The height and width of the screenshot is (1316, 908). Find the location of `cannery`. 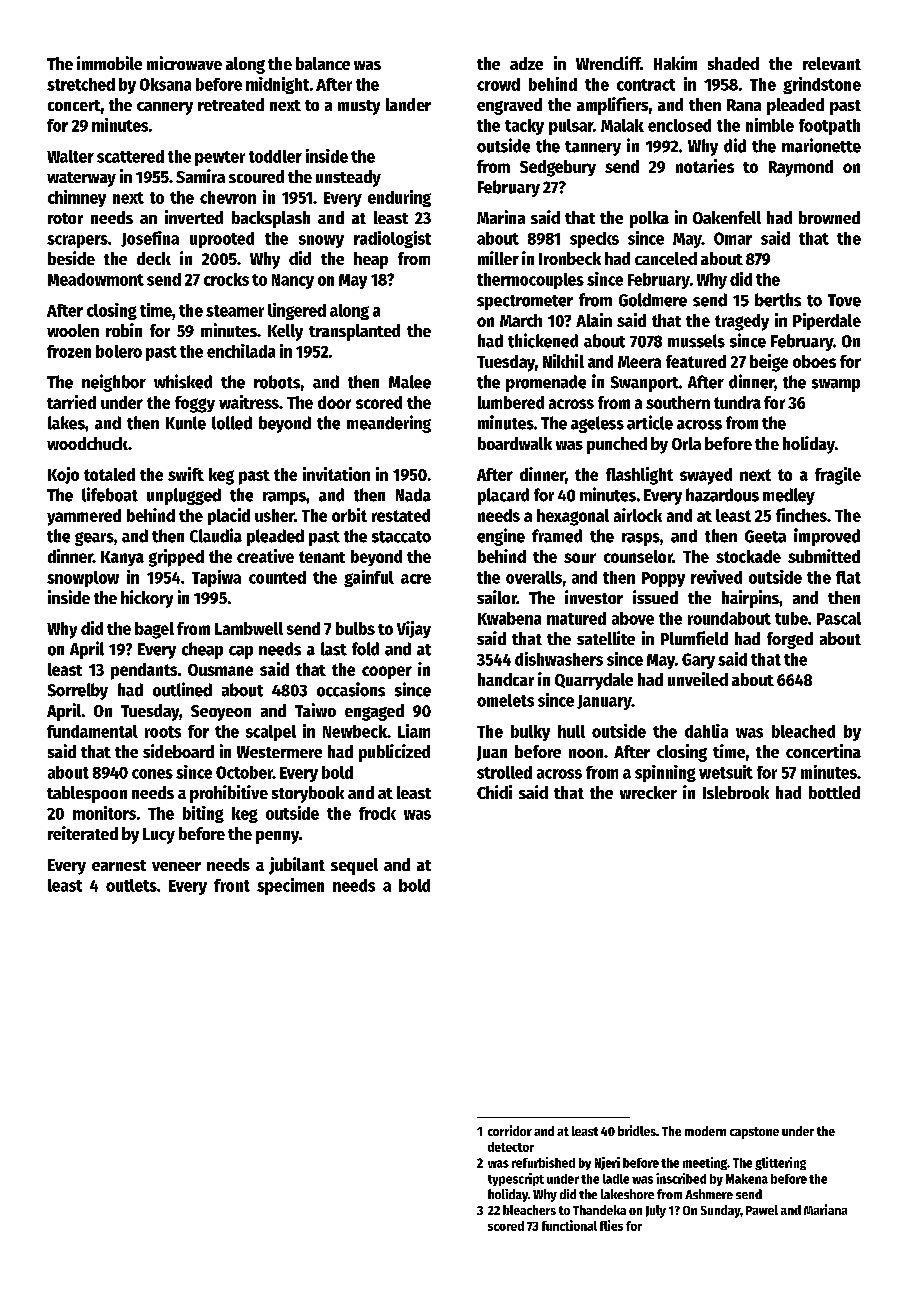

cannery is located at coordinates (165, 108).
